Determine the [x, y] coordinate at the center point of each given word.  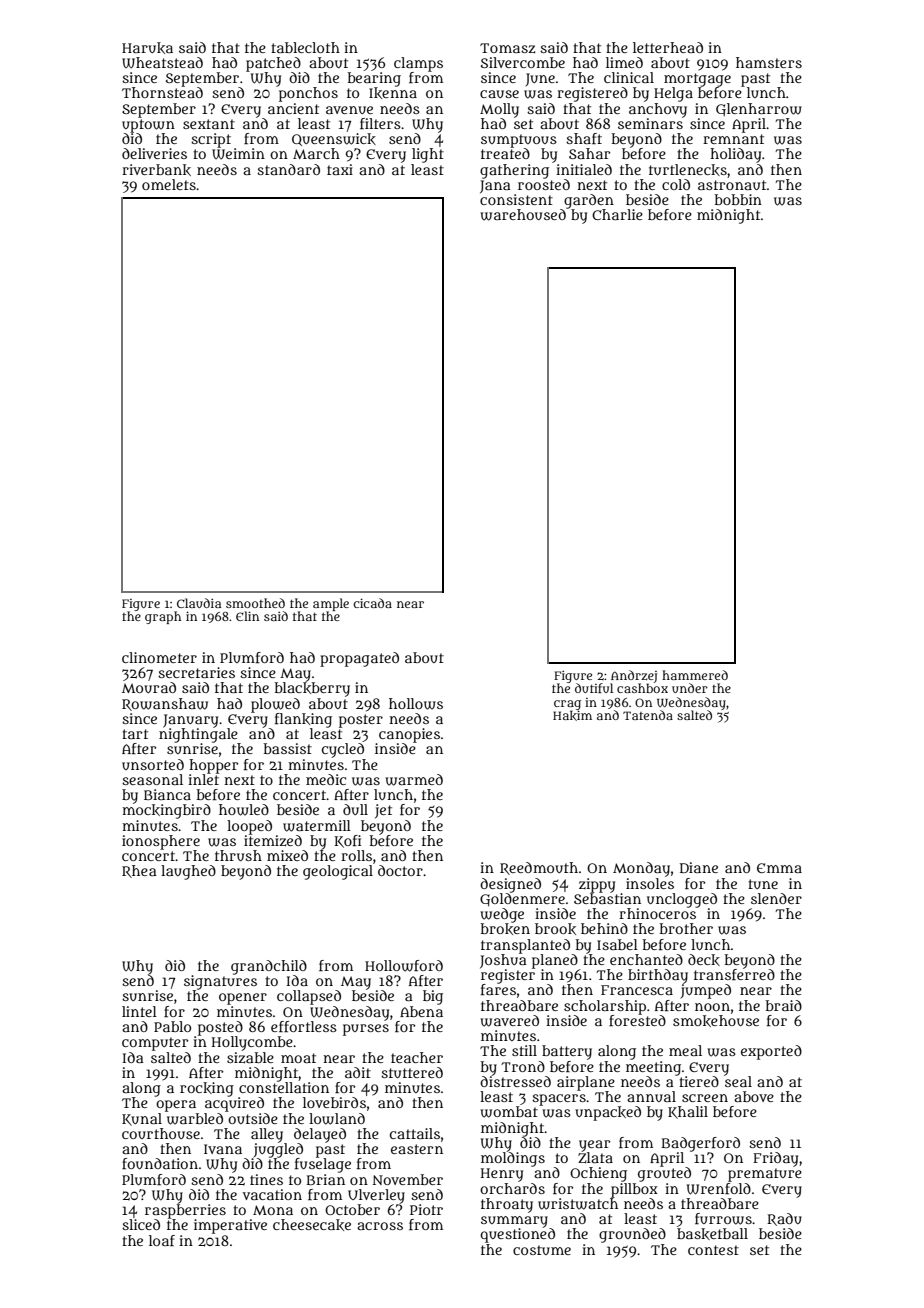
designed [510, 885]
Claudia [199, 603]
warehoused [523, 215]
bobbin [738, 199]
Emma [779, 868]
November [408, 1179]
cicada [372, 603]
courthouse [161, 1133]
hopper [213, 766]
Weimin [238, 154]
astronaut [732, 185]
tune [763, 884]
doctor [400, 870]
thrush [238, 855]
